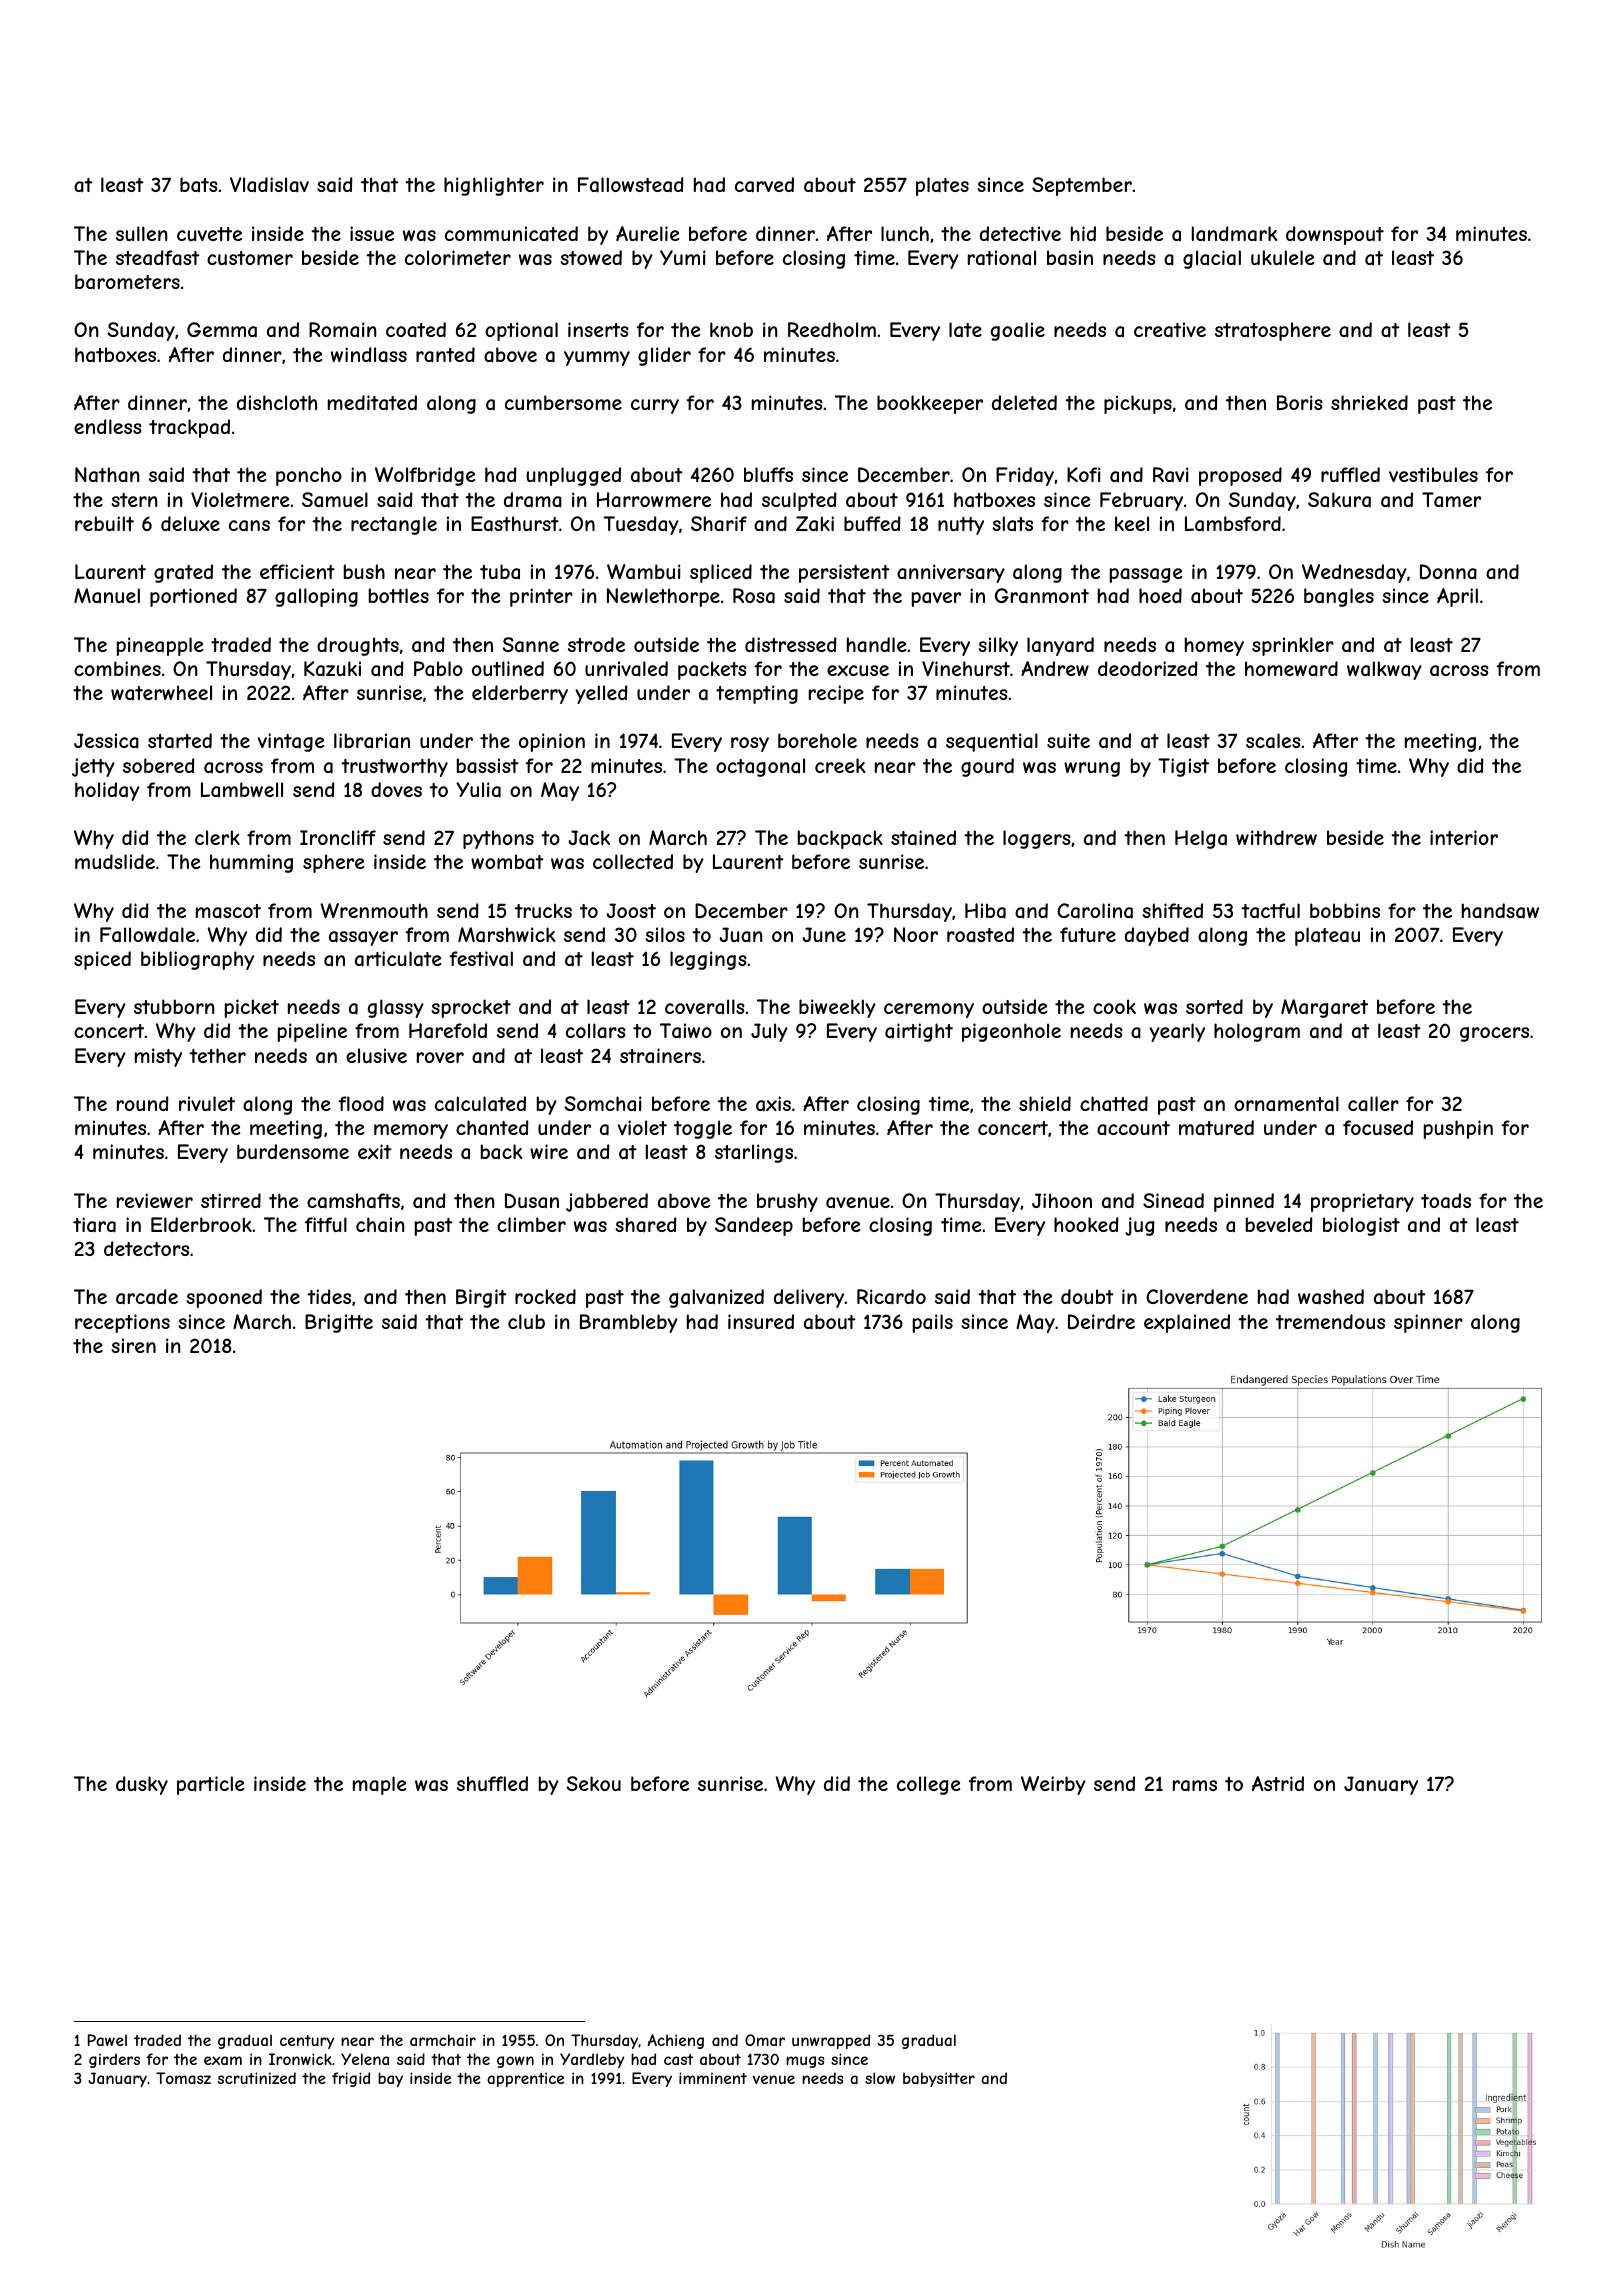 The image size is (1620, 2292). I want to click on siren, so click(133, 1345).
